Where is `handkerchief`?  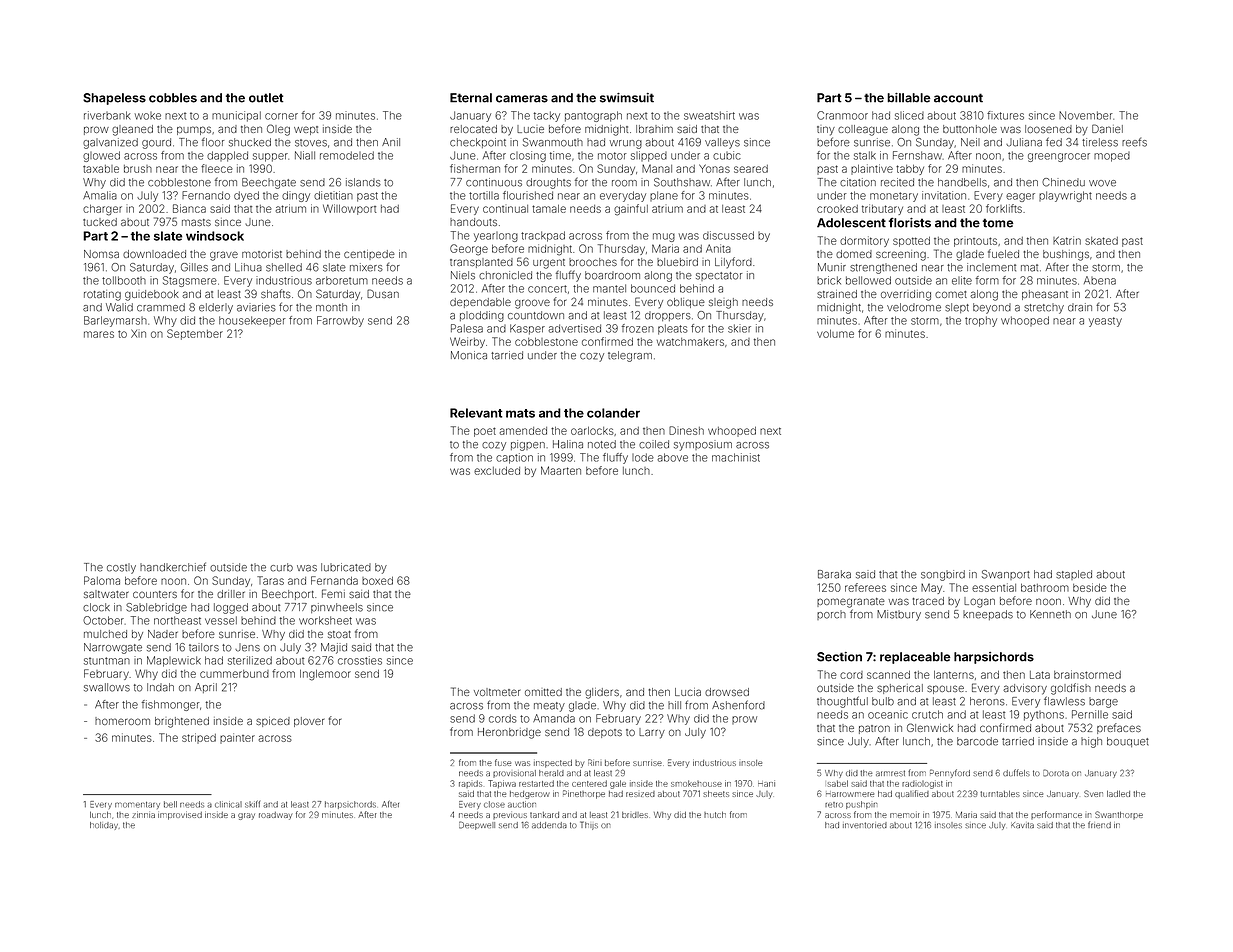 handkerchief is located at coordinates (173, 567).
